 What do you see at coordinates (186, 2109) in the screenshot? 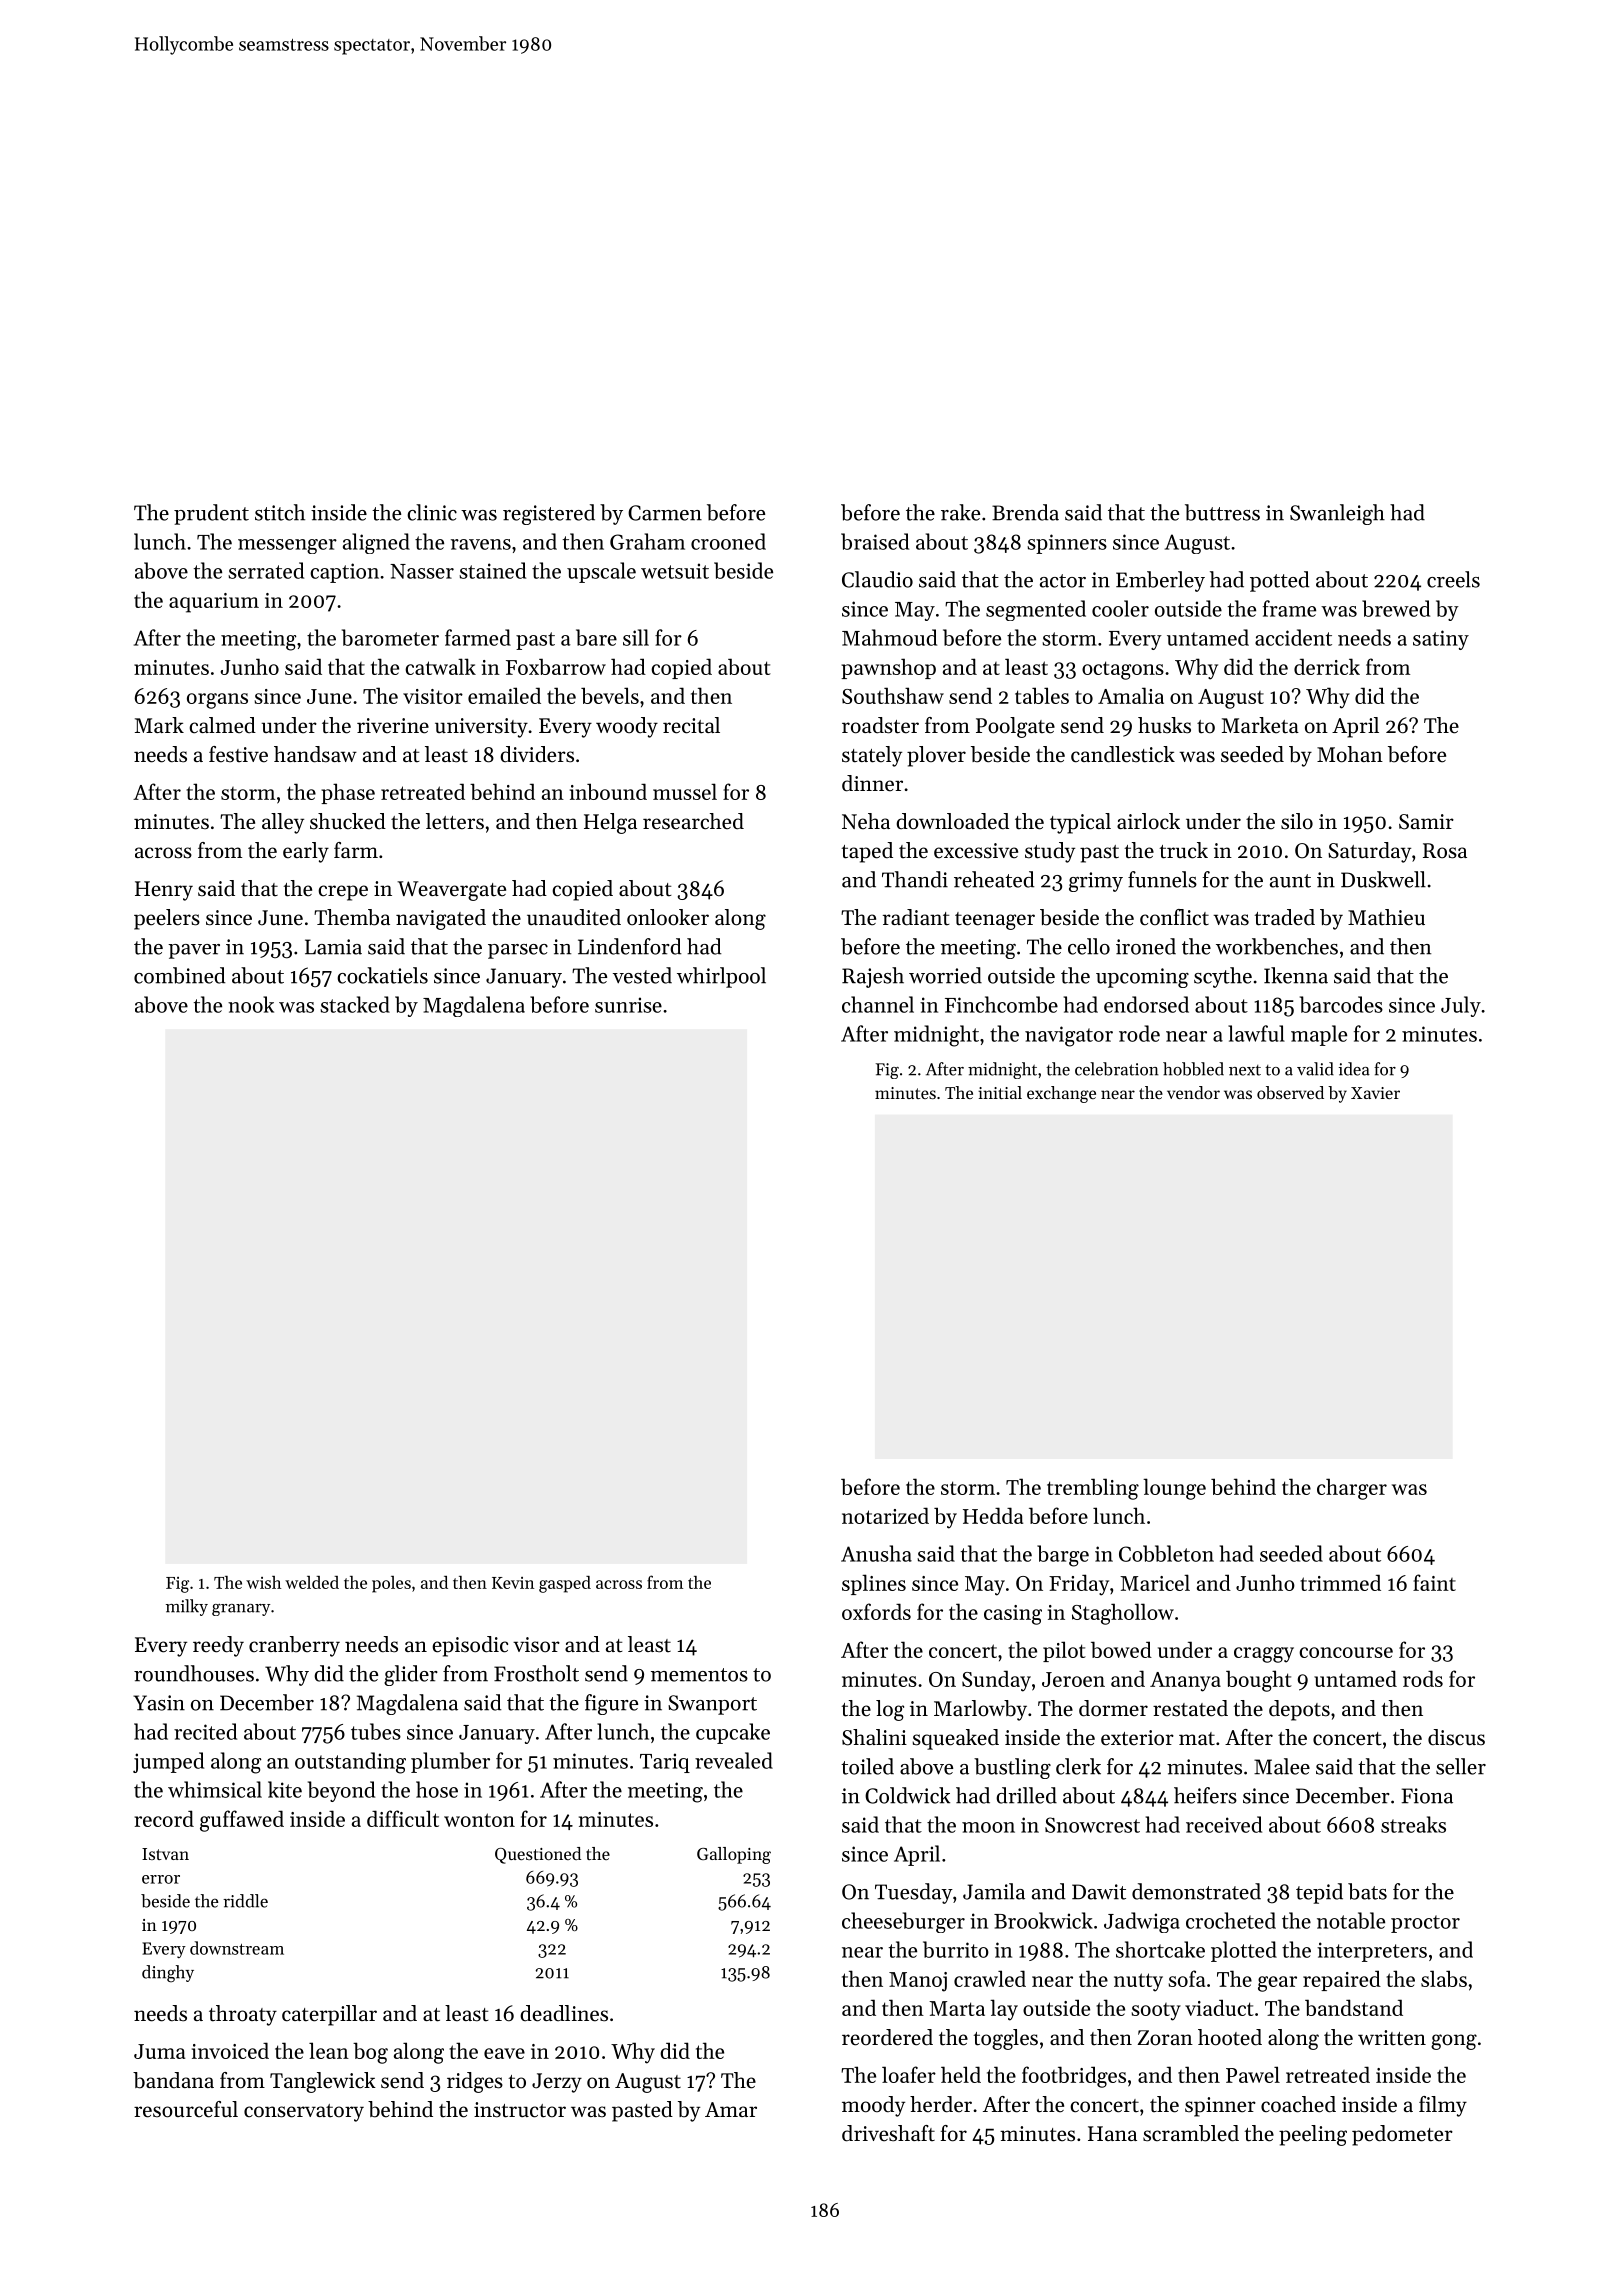
I see `resourceful` at bounding box center [186, 2109].
